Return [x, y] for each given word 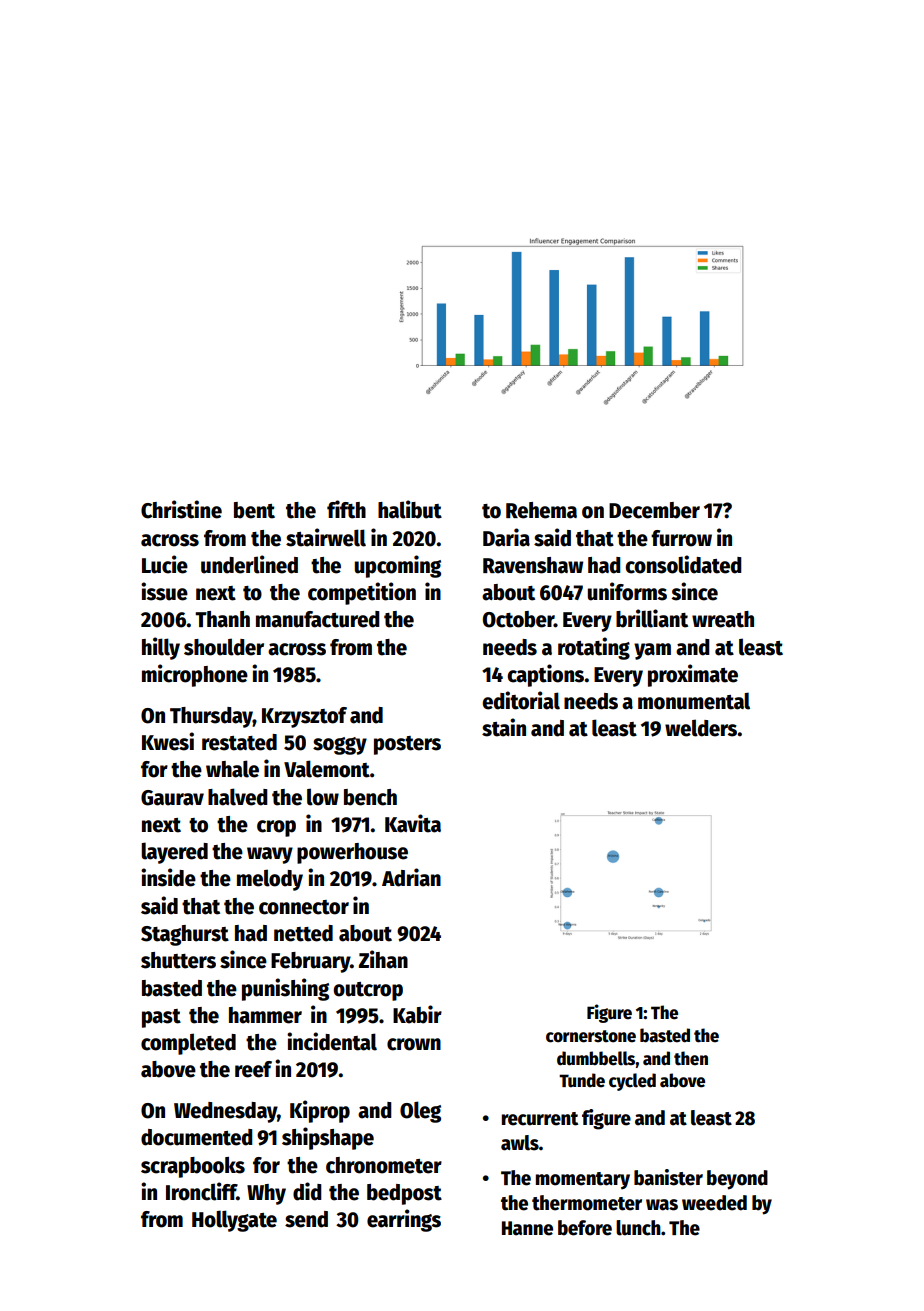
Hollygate [234, 1221]
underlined [249, 564]
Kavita [413, 823]
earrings [404, 1220]
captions [546, 675]
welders [701, 728]
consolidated [683, 564]
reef [253, 1069]
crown [414, 1044]
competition [362, 593]
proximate [693, 675]
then [691, 1058]
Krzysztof [304, 717]
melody [270, 880]
